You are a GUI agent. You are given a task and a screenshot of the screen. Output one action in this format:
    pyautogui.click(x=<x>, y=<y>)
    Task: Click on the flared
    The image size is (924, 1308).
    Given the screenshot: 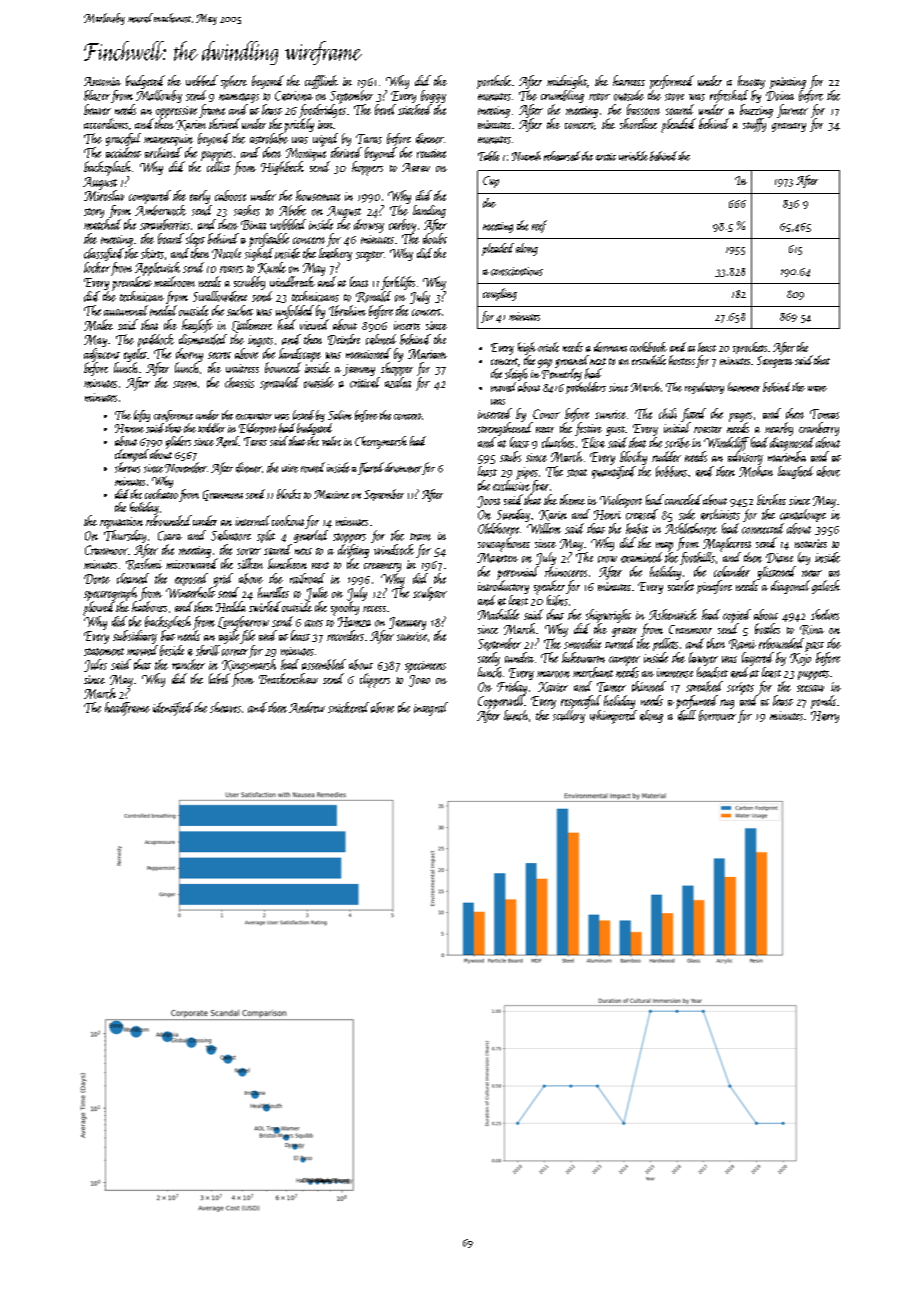 What is the action you would take?
    pyautogui.click(x=371, y=468)
